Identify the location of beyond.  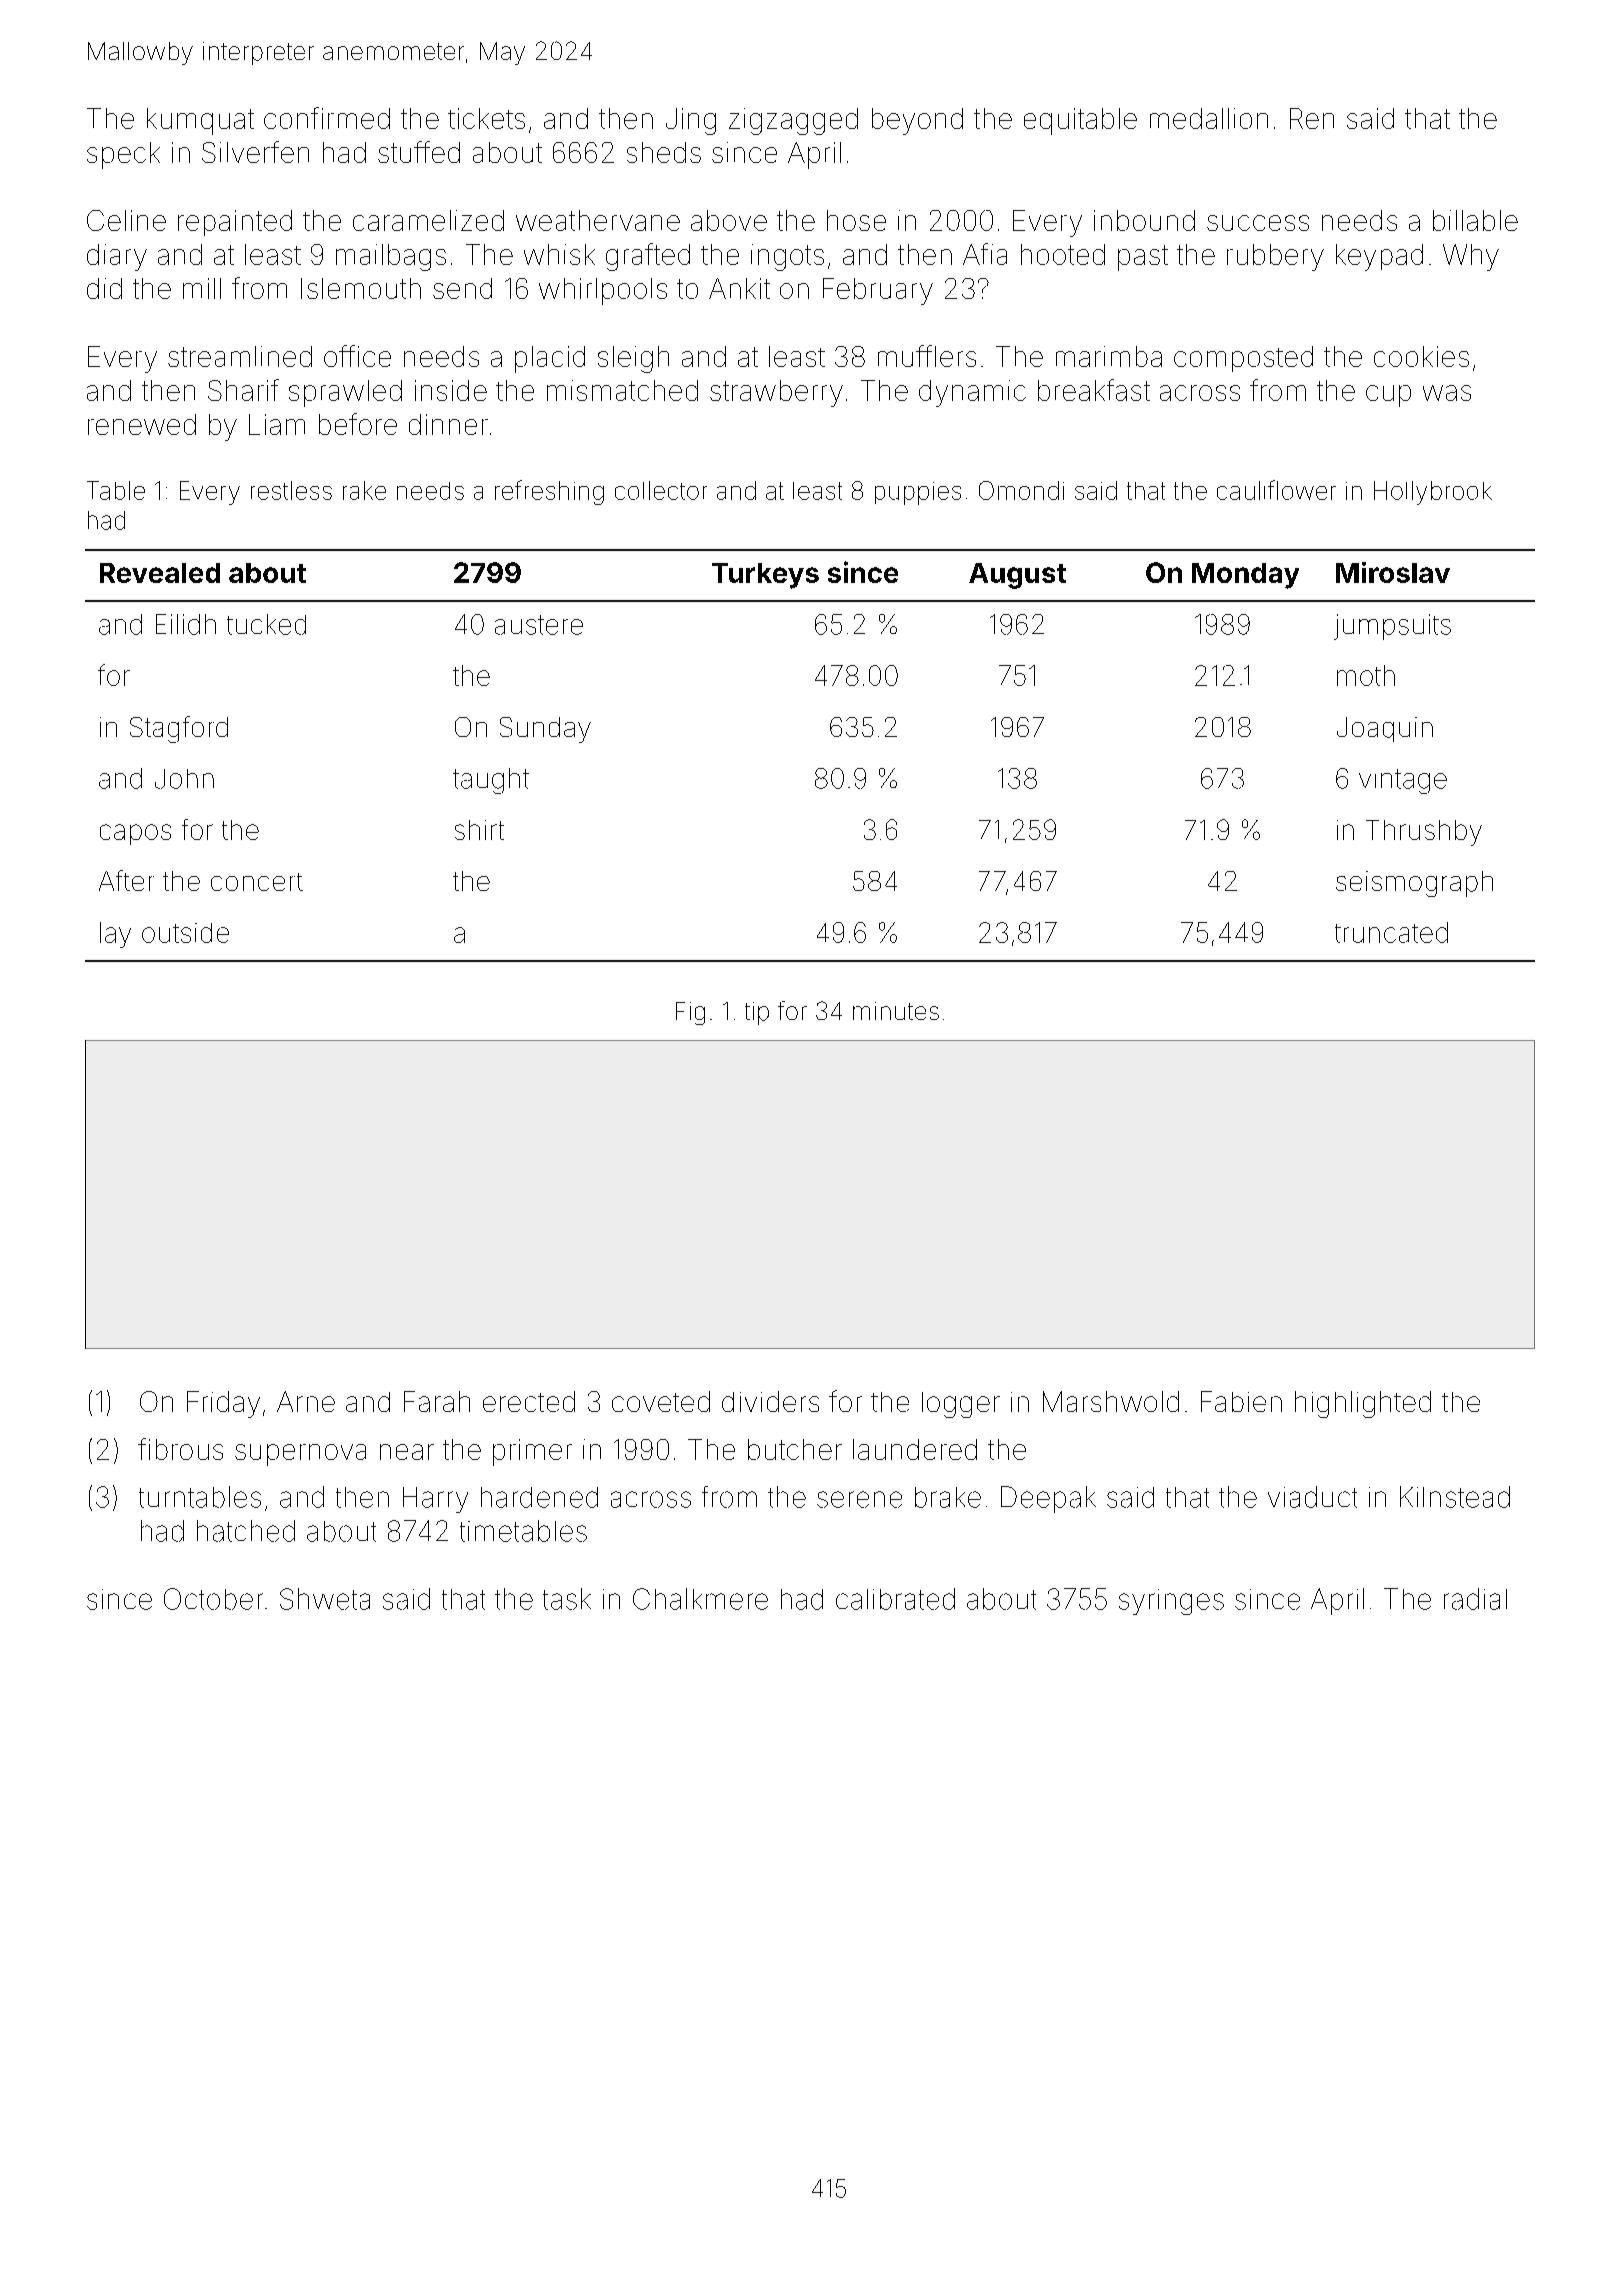
(917, 121).
